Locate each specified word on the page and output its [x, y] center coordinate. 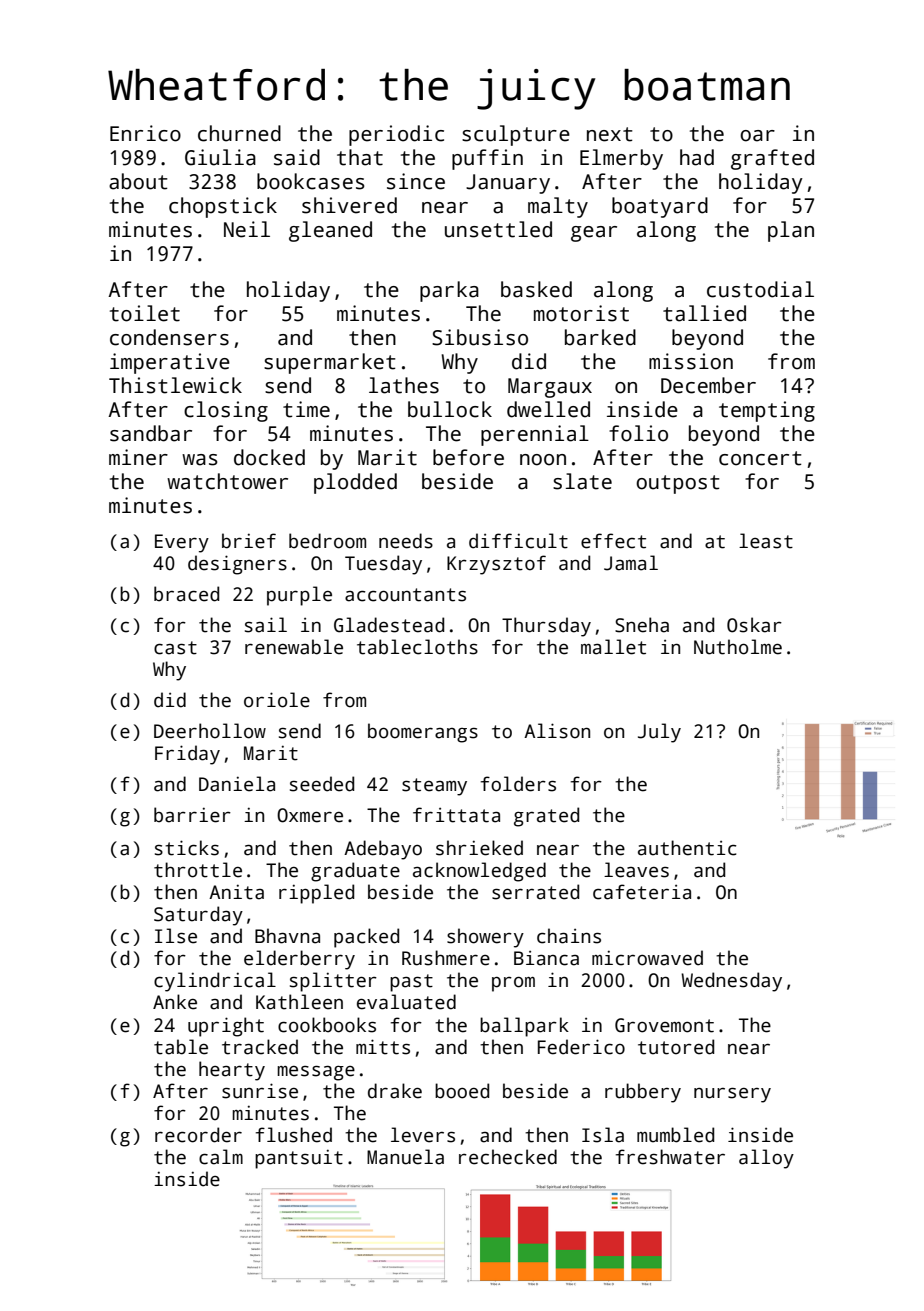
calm [221, 1157]
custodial [760, 289]
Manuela [405, 1157]
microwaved [647, 958]
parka [449, 291]
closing [226, 411]
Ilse [176, 936]
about [138, 181]
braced [186, 594]
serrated [535, 892]
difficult [518, 541]
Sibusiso [480, 337]
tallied [704, 313]
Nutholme [738, 647]
